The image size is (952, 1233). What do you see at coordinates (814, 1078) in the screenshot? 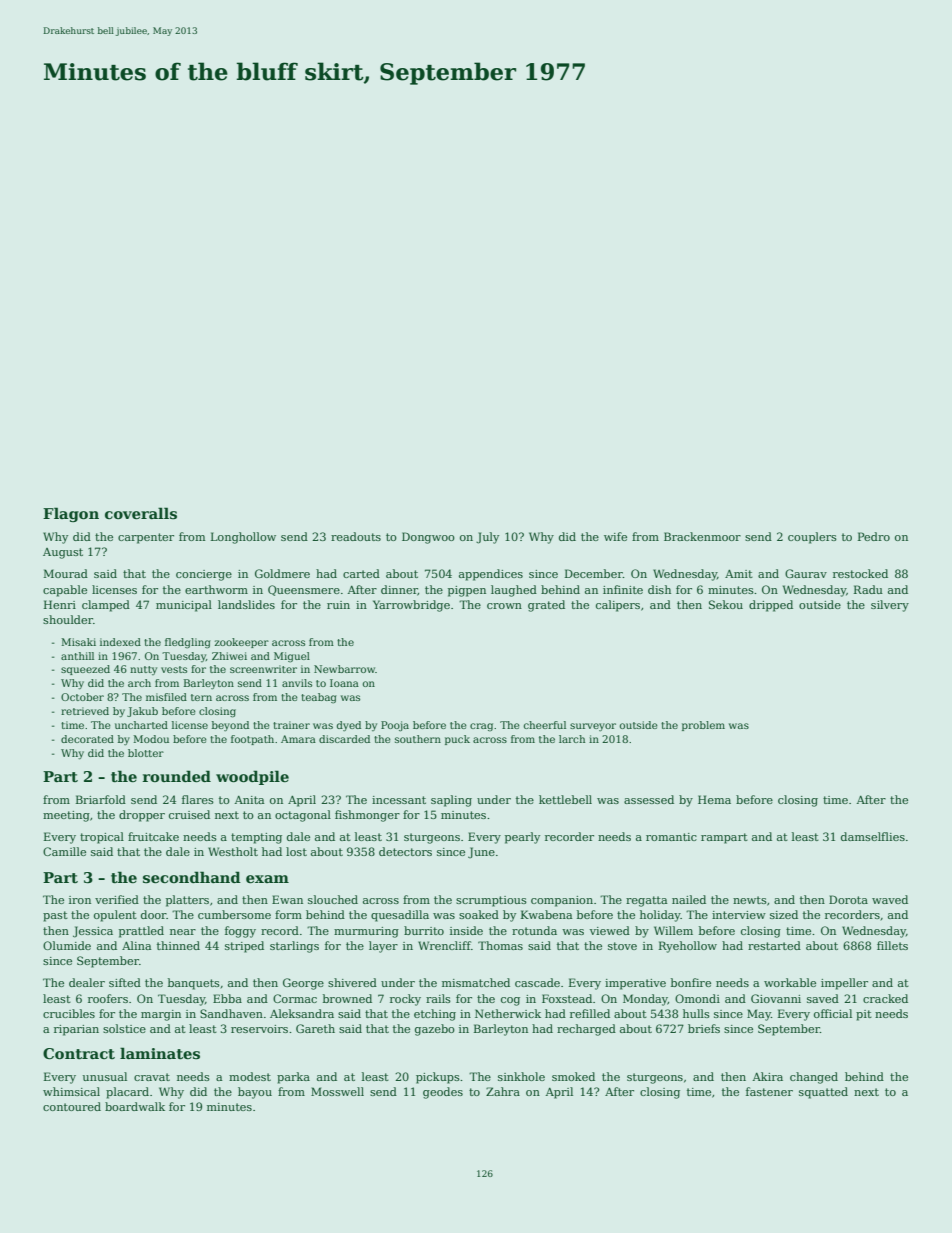
I see `changed` at bounding box center [814, 1078].
